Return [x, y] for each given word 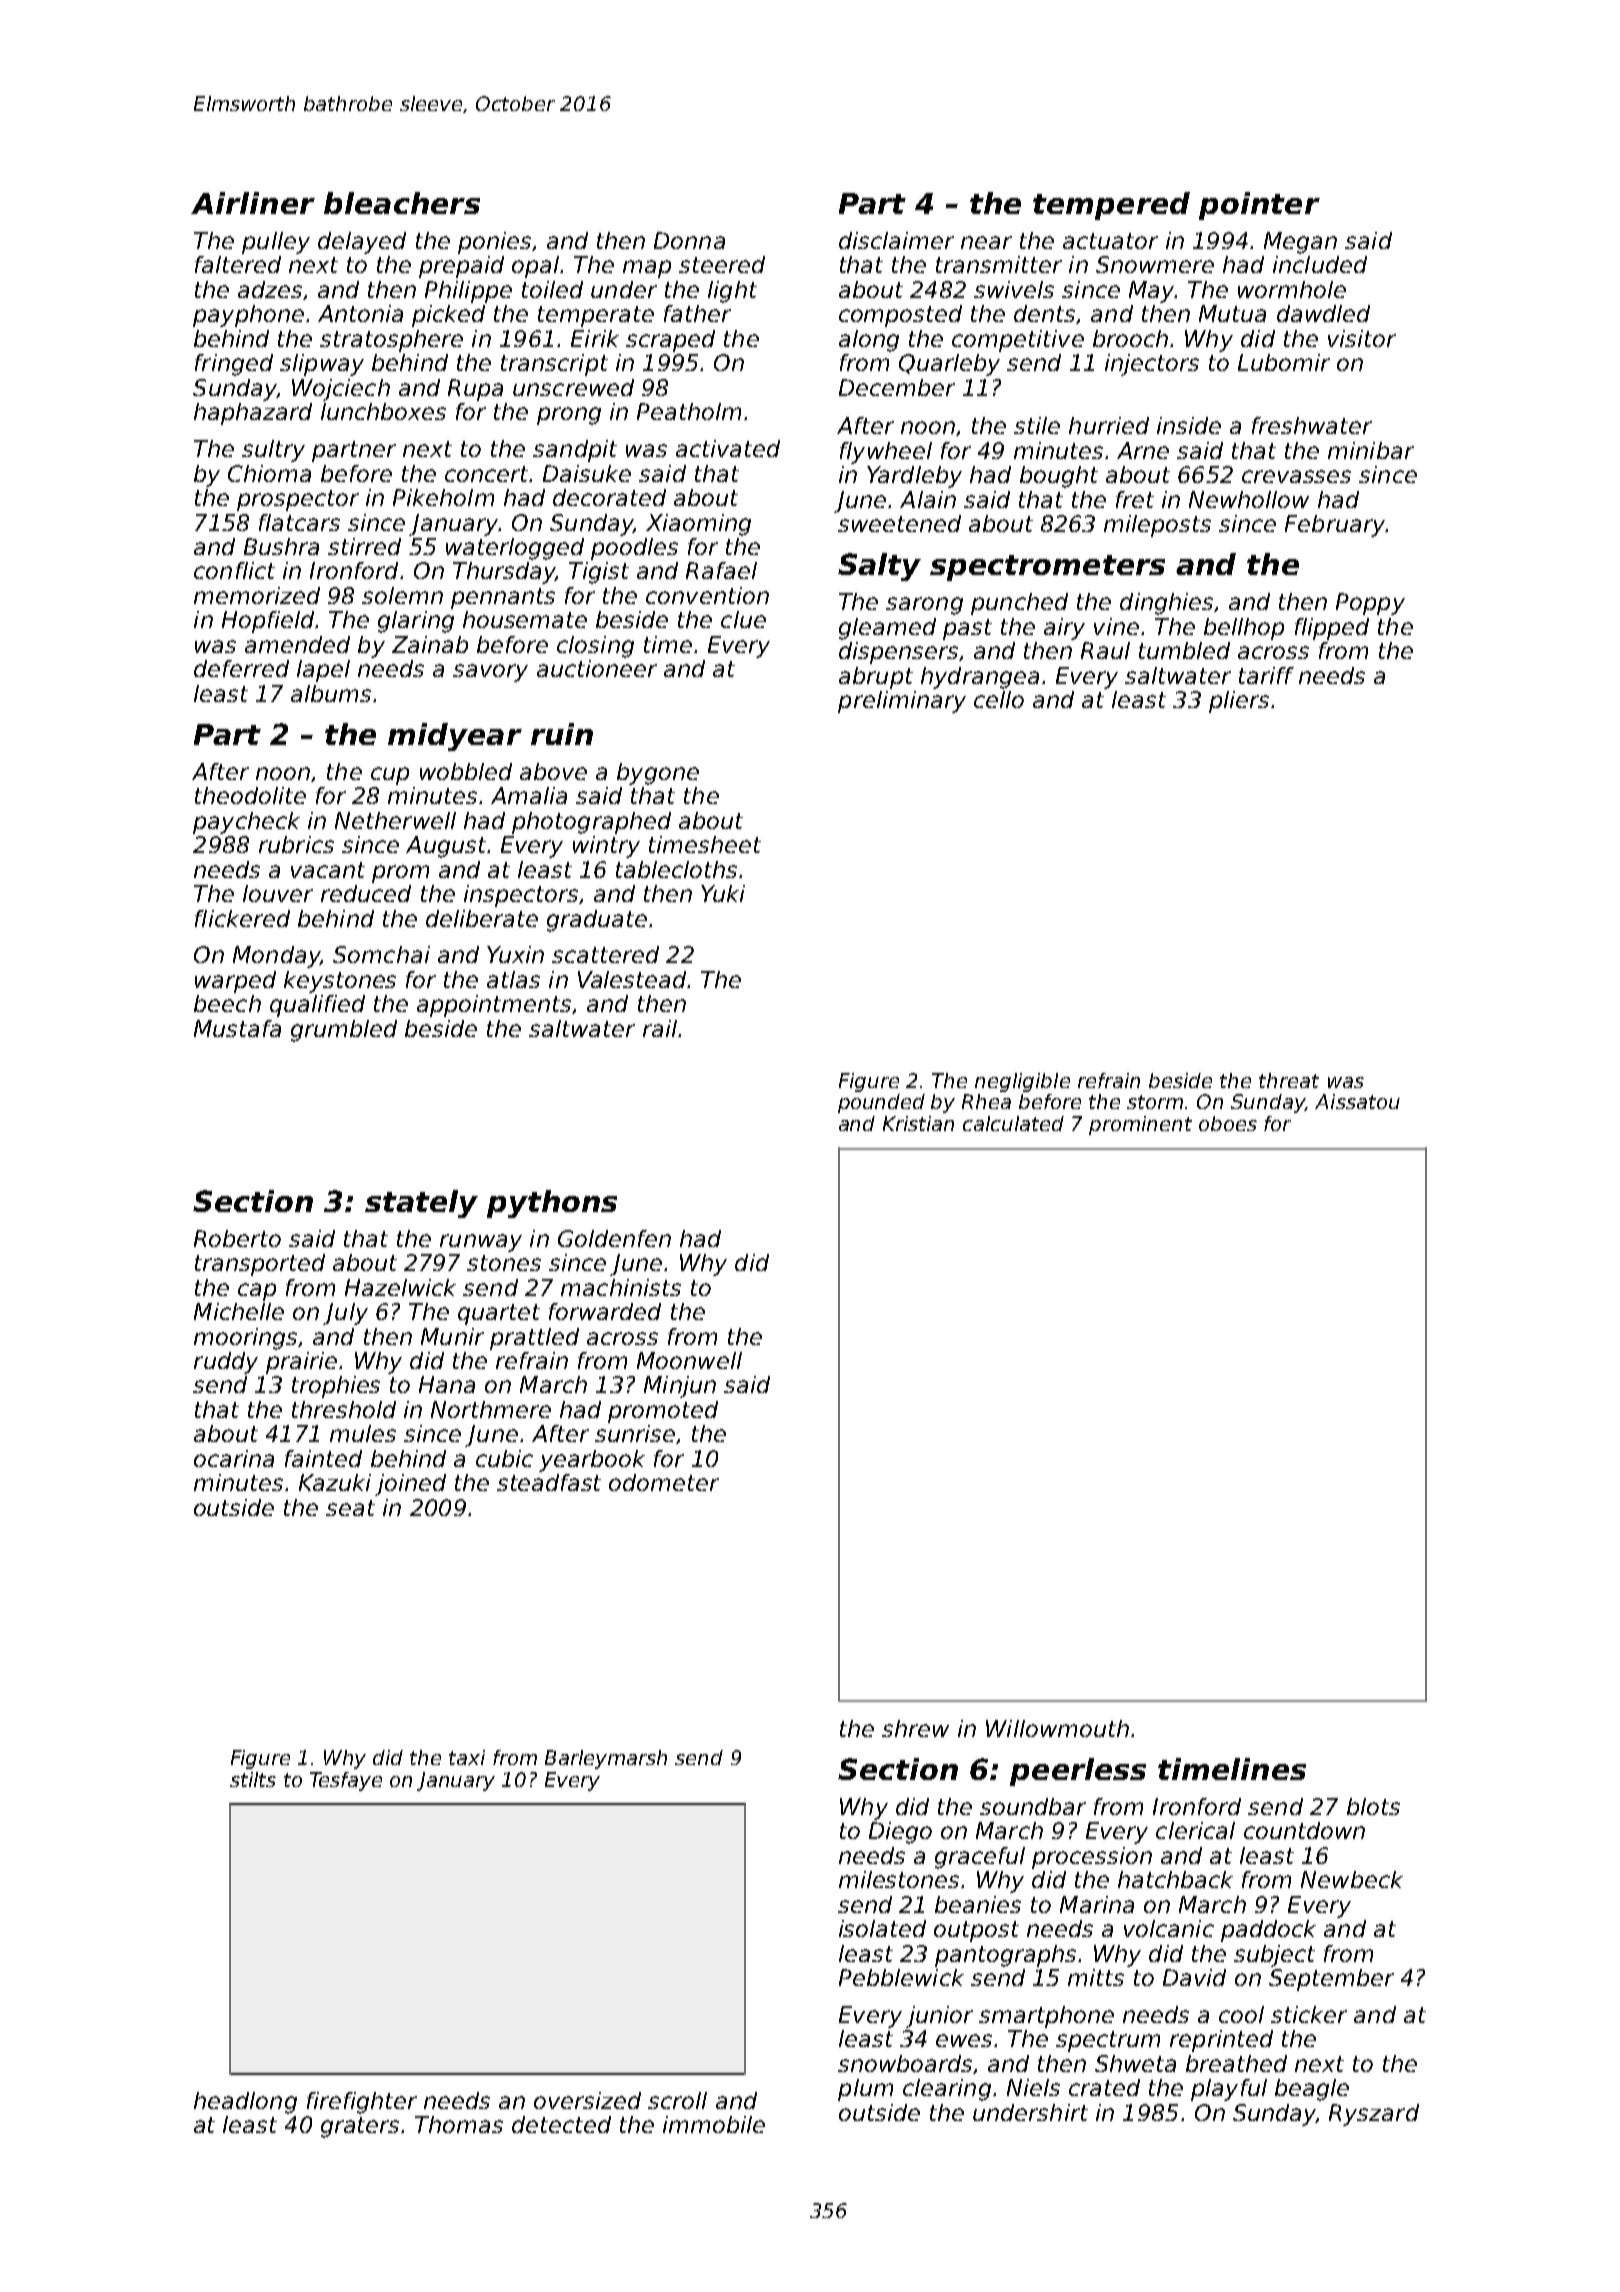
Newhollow [1249, 499]
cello [999, 699]
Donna [689, 240]
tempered [1111, 206]
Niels [1033, 2087]
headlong [245, 2103]
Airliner [253, 203]
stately [421, 1204]
